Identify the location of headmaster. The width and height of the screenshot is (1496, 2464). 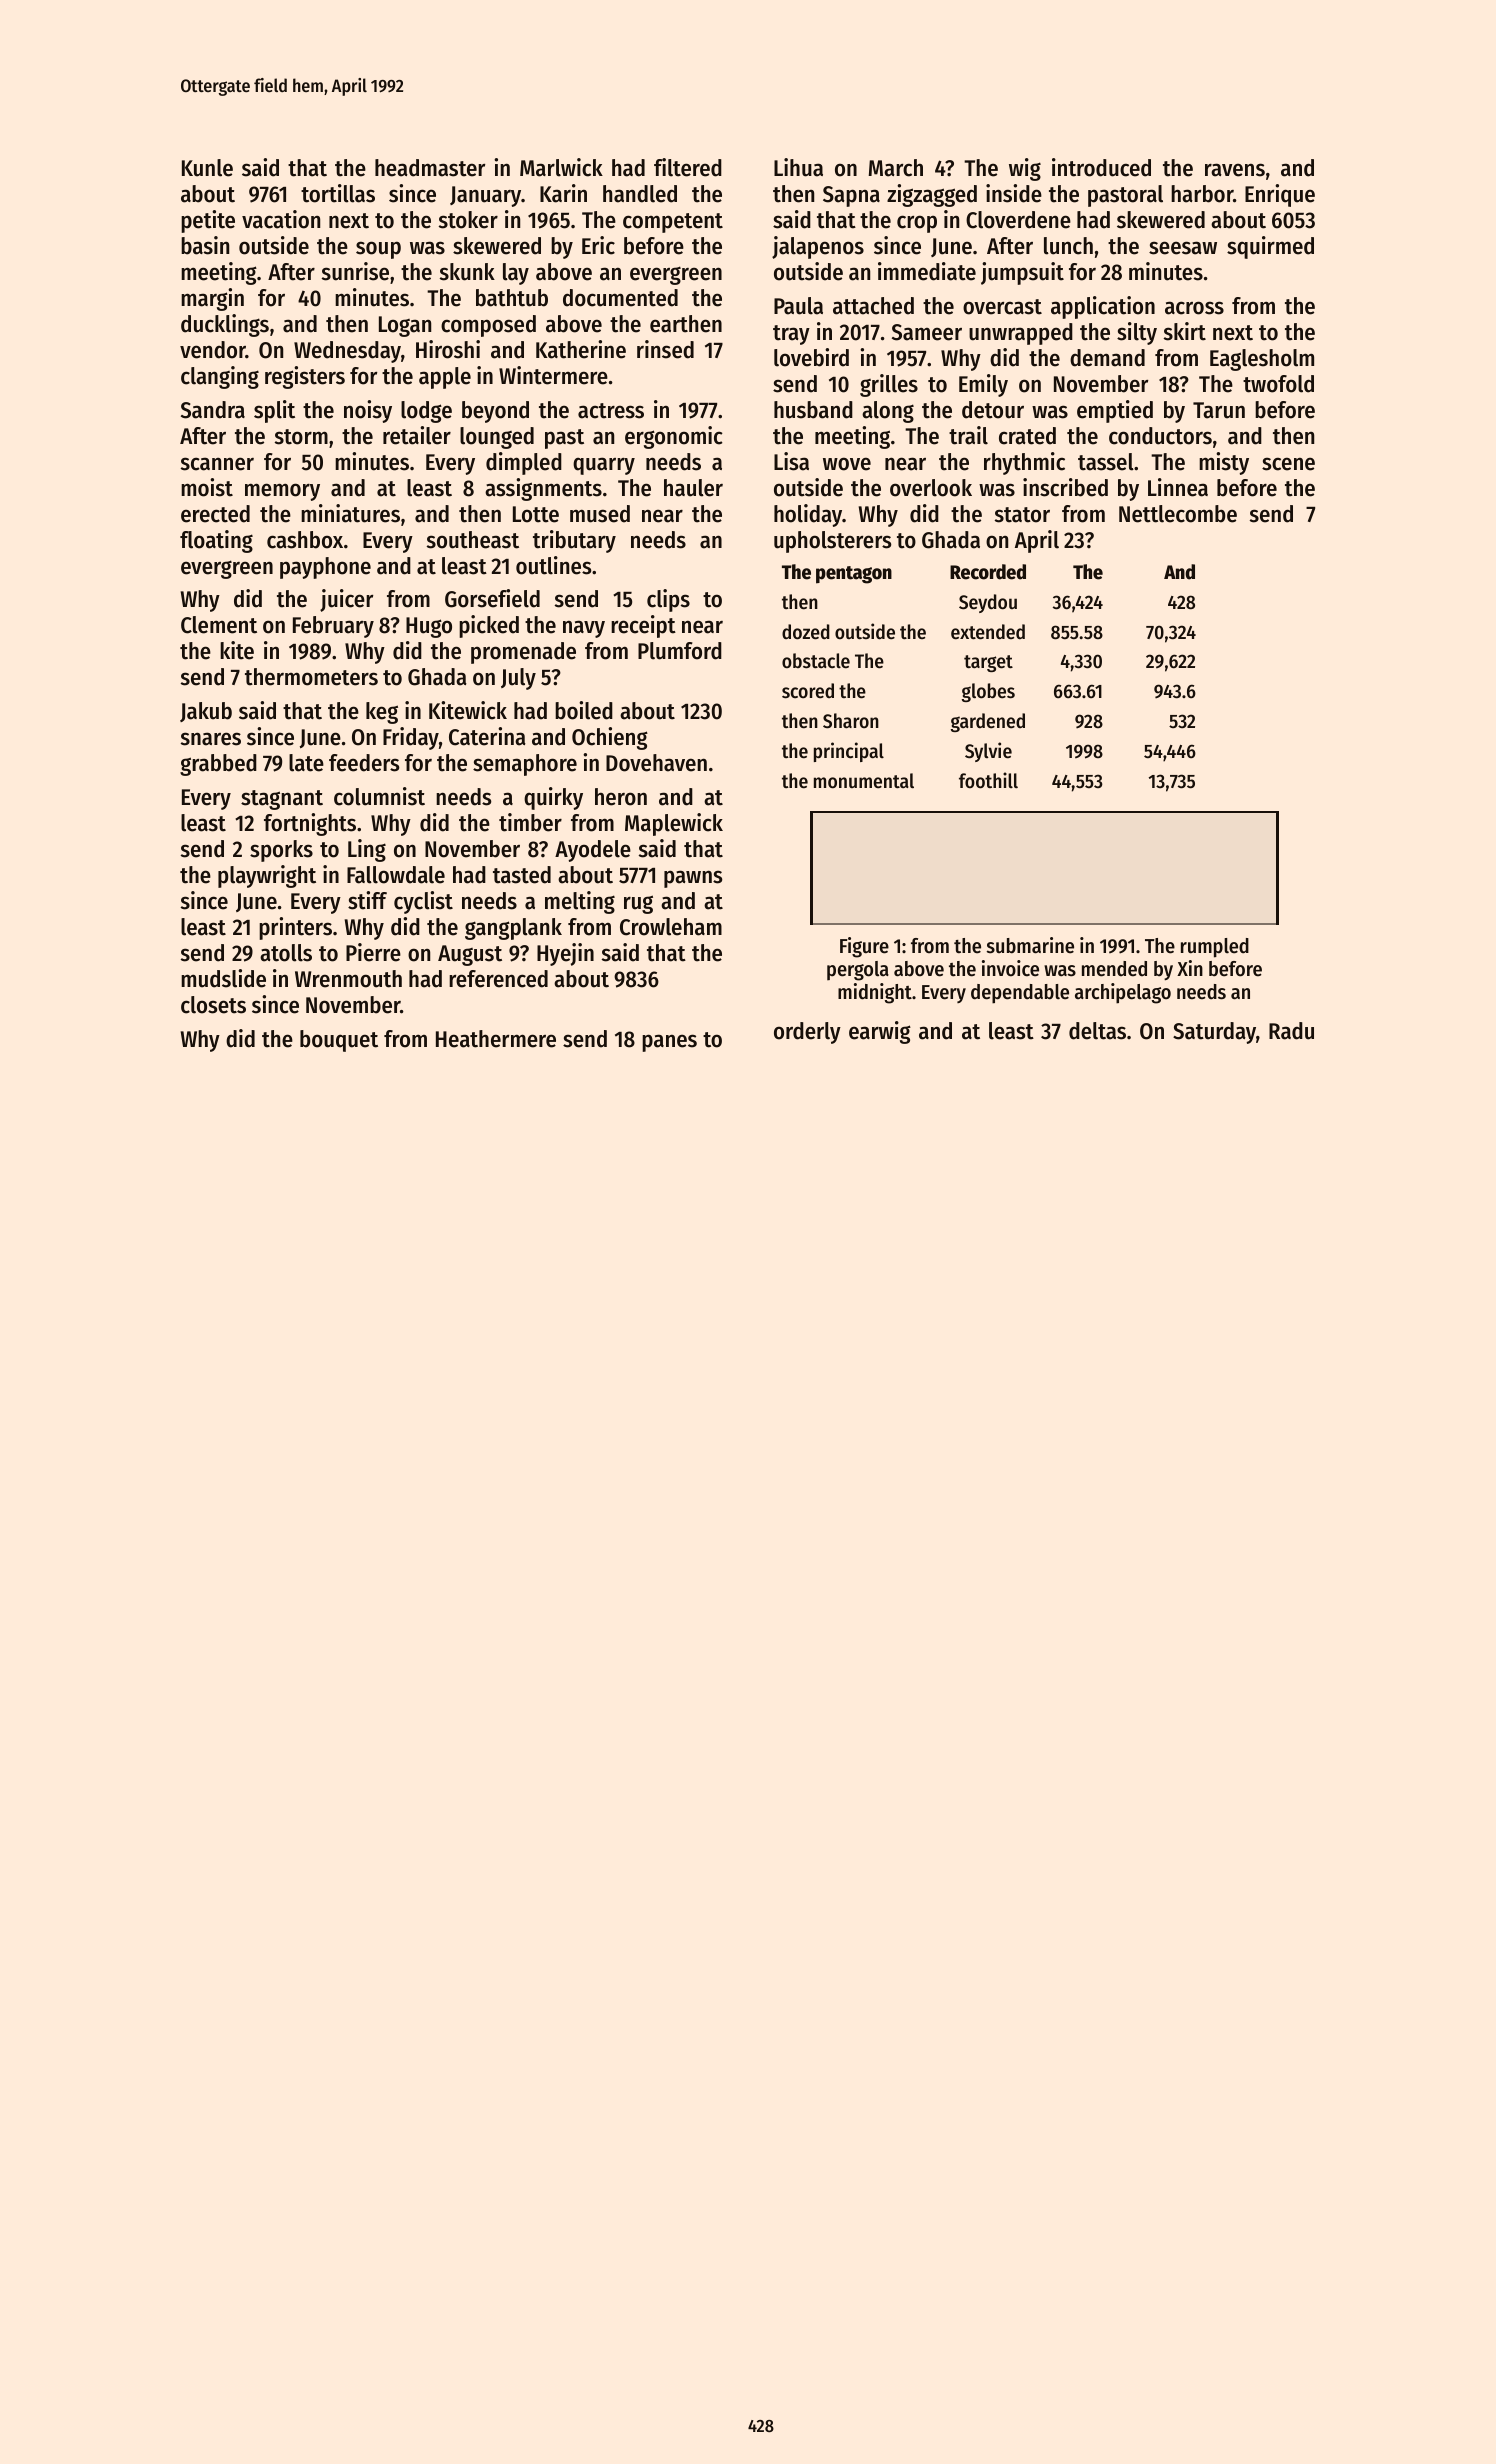
(430, 168).
